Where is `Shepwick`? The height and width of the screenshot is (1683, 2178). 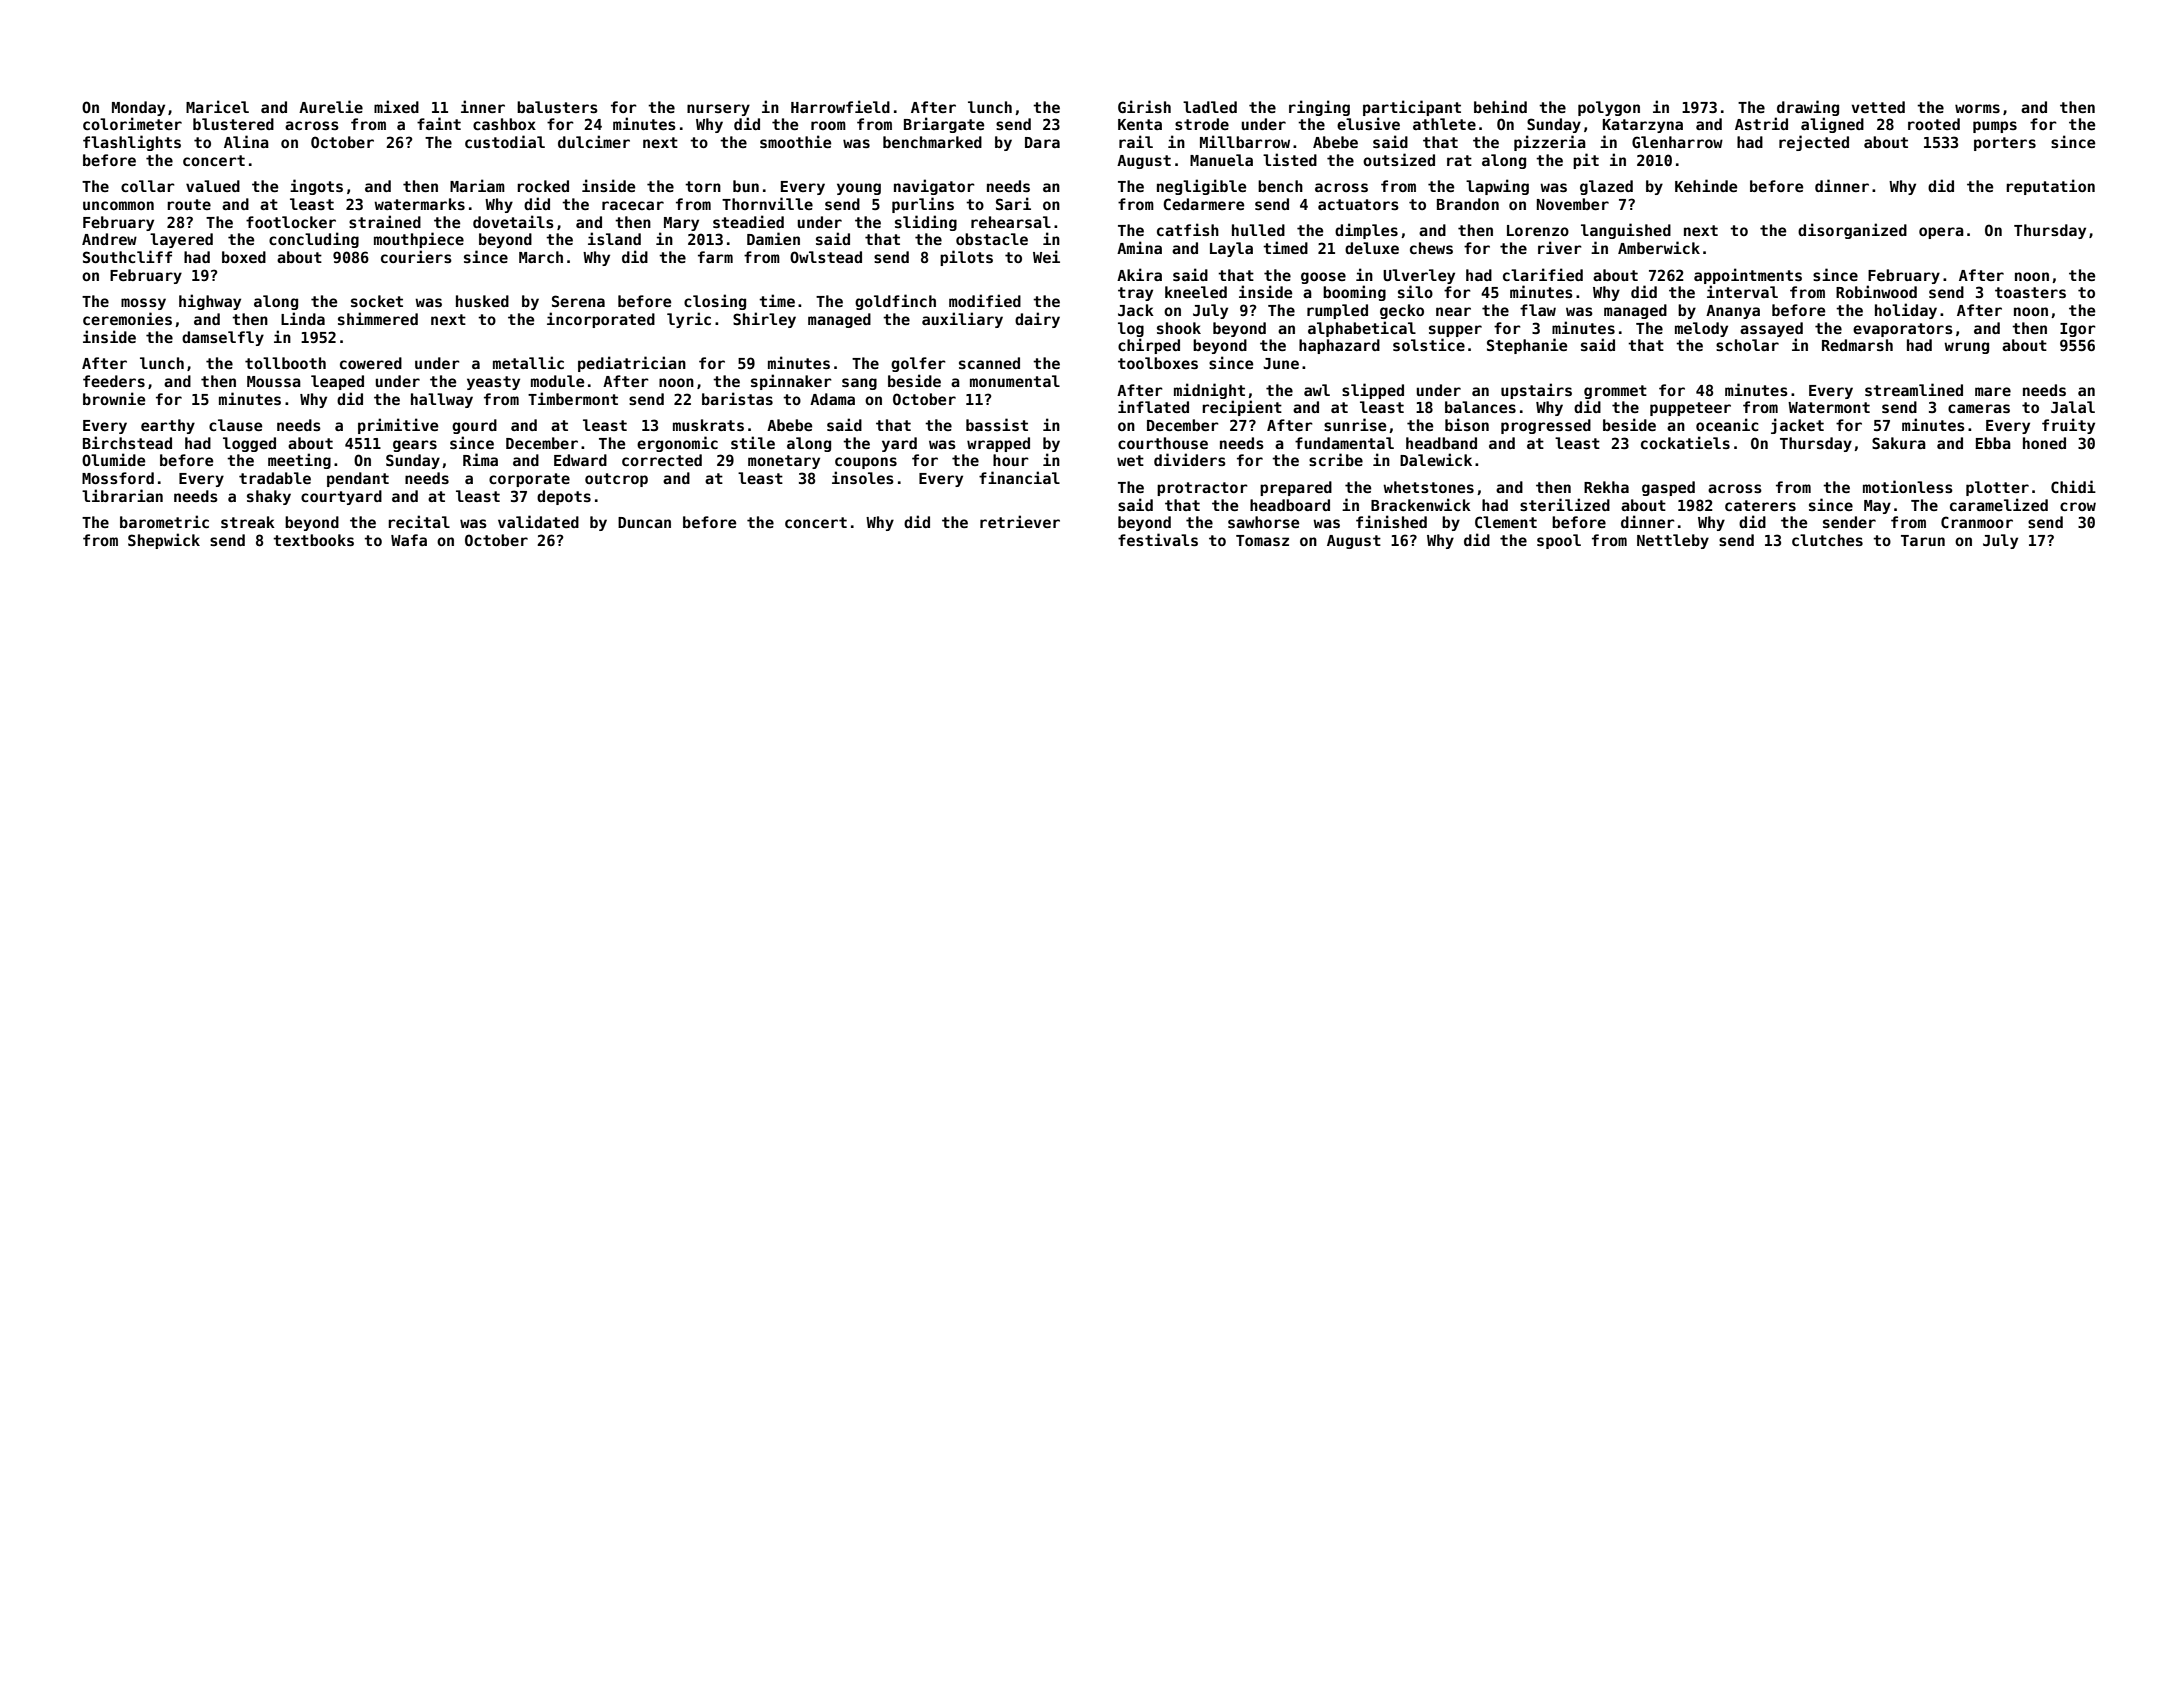 Shepwick is located at coordinates (164, 541).
